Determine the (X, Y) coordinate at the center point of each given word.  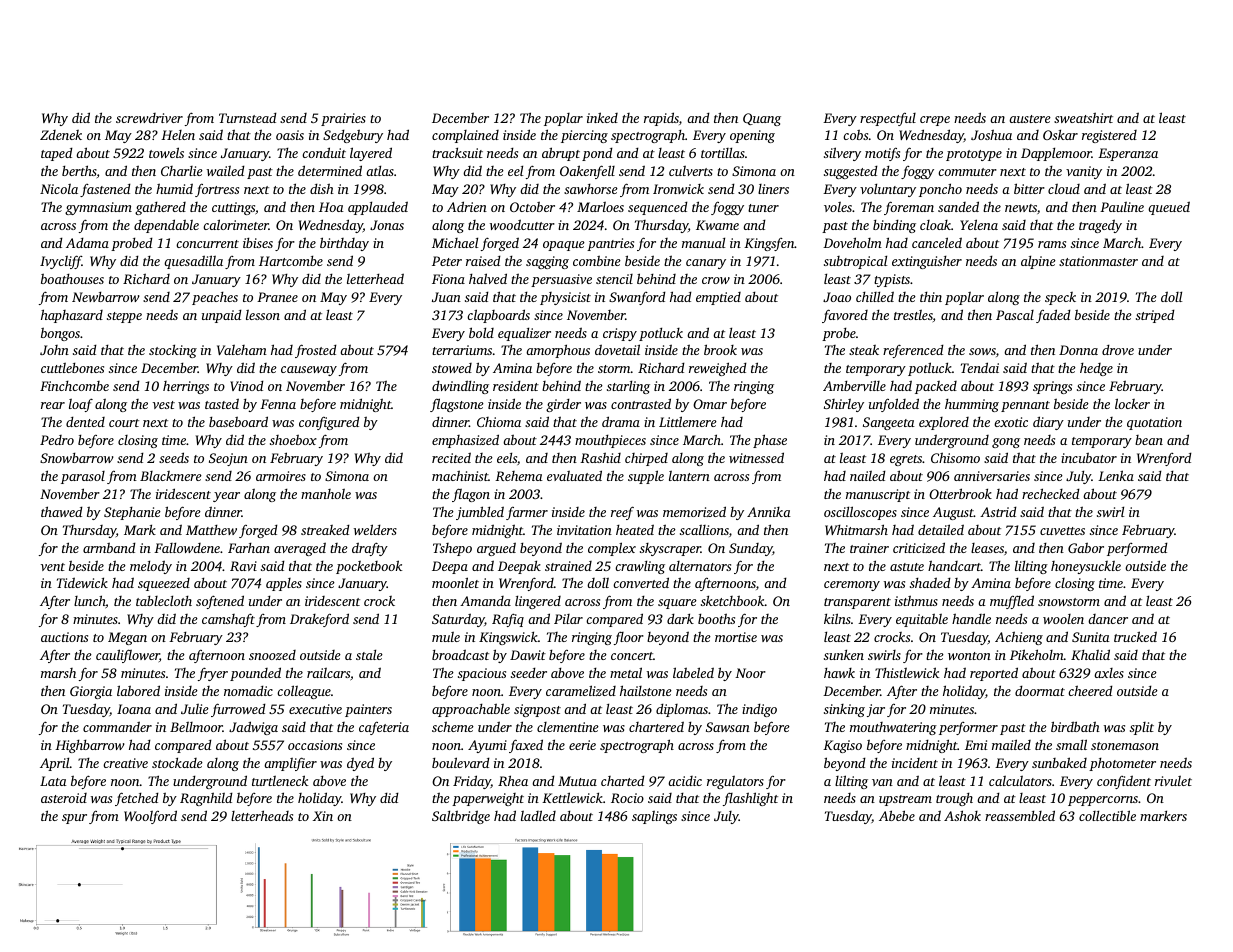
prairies (343, 119)
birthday (344, 244)
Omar (710, 404)
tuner (763, 208)
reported (994, 674)
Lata (53, 781)
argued (496, 549)
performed (1137, 549)
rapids (661, 119)
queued (1169, 208)
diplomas (682, 710)
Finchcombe (74, 386)
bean (1149, 440)
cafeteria (384, 728)
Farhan (249, 548)
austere (1030, 119)
